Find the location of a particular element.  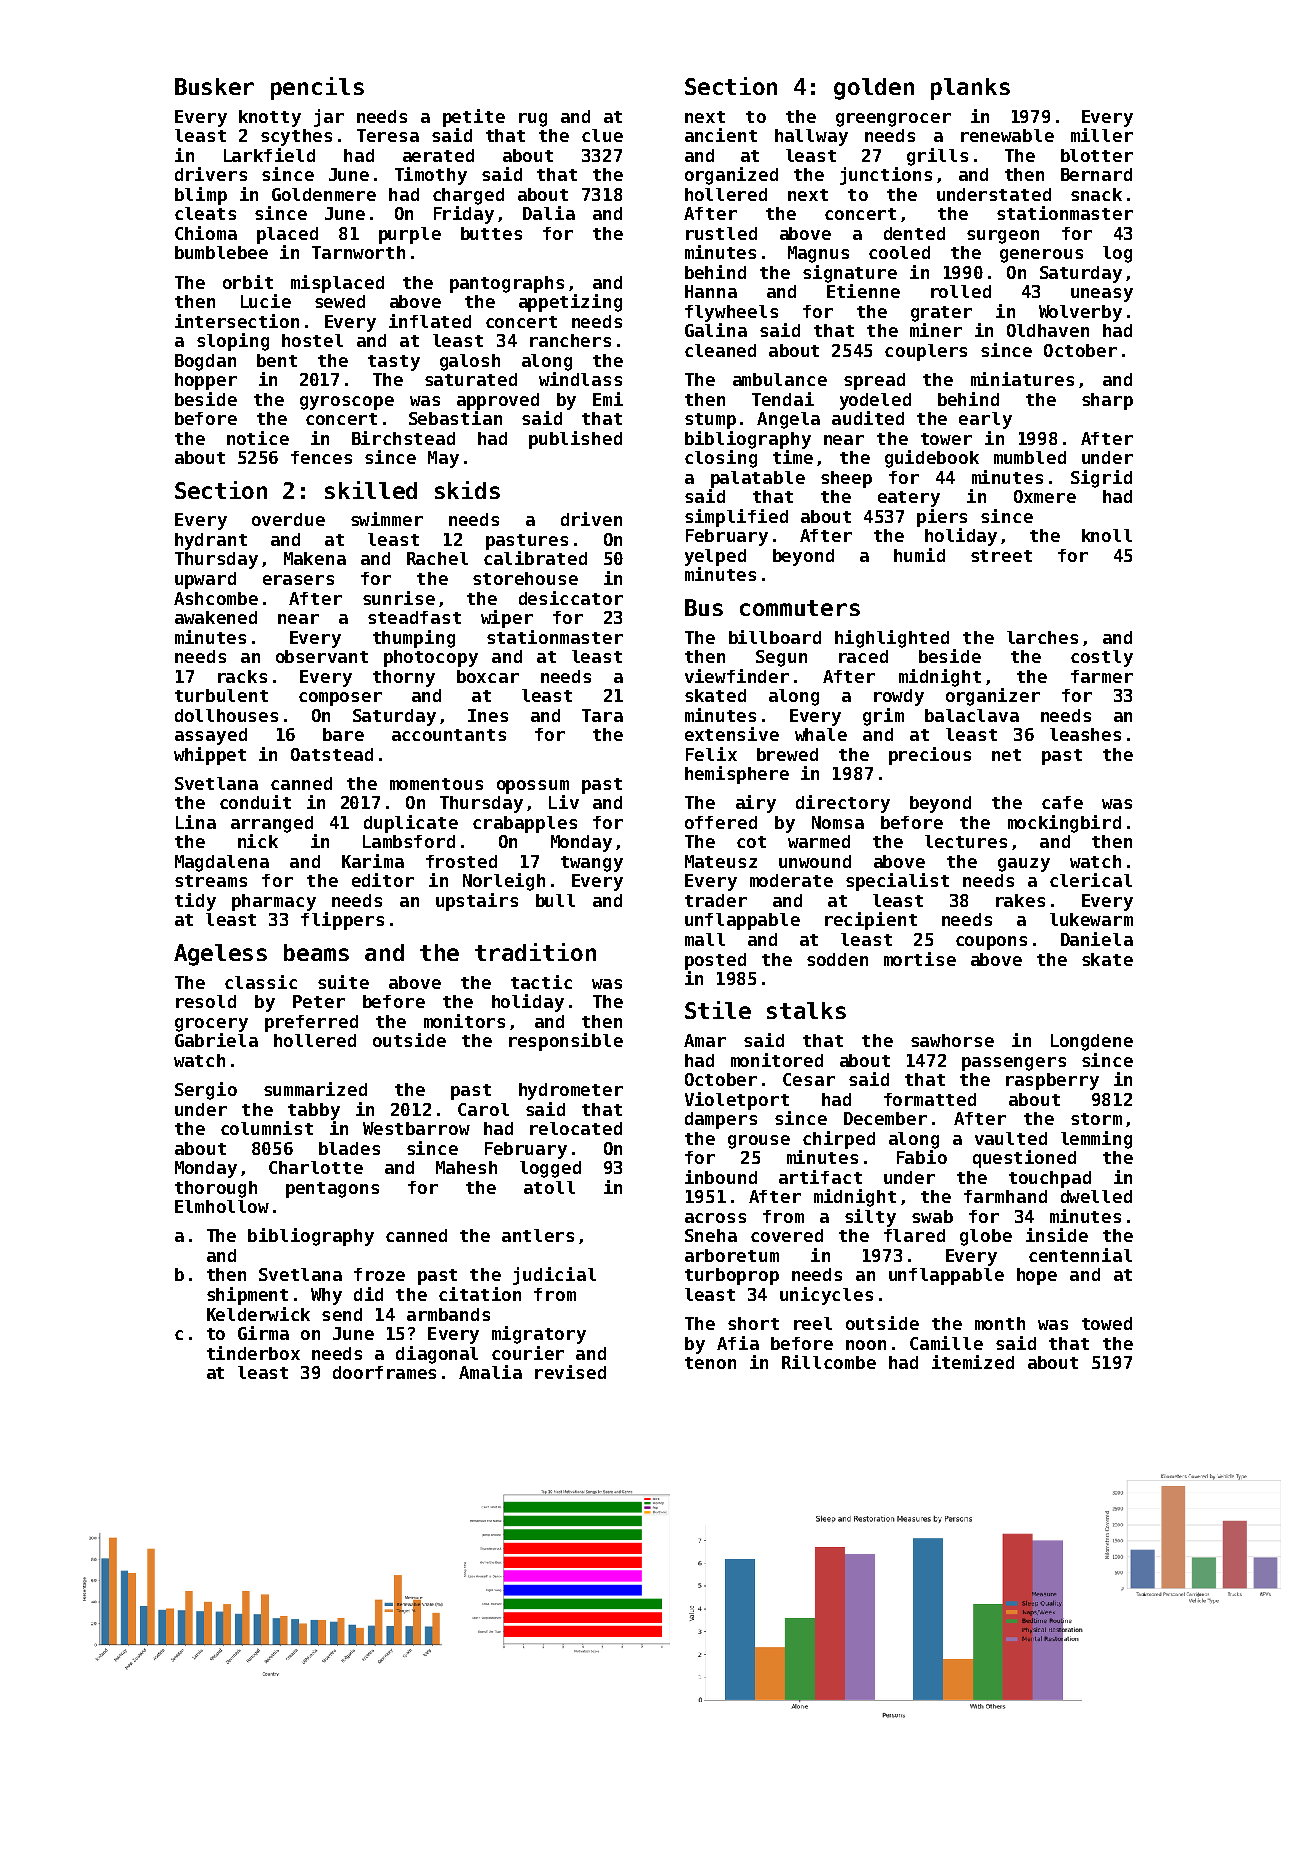

stump is located at coordinates (710, 421).
